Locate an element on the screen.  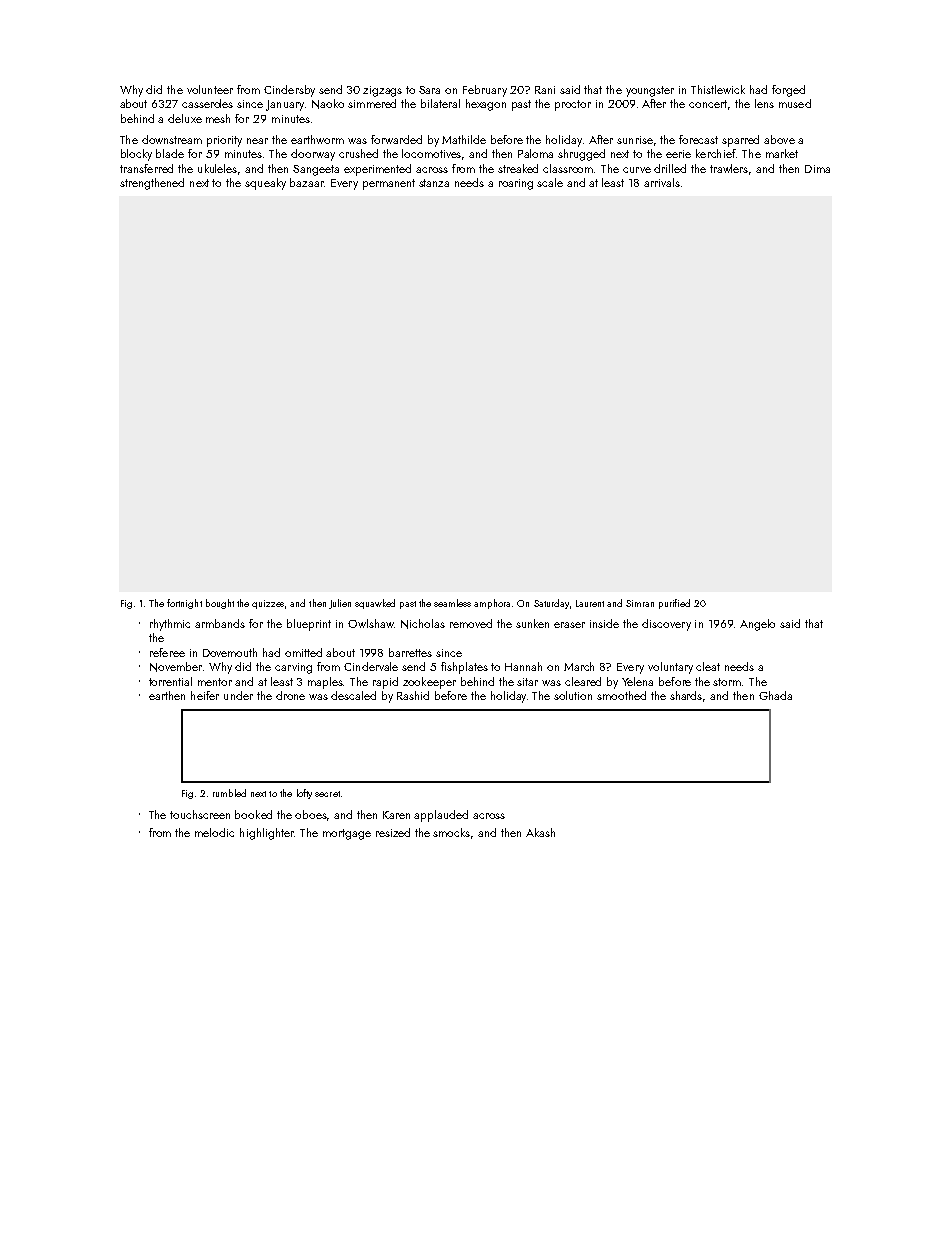
forged is located at coordinates (788, 91).
